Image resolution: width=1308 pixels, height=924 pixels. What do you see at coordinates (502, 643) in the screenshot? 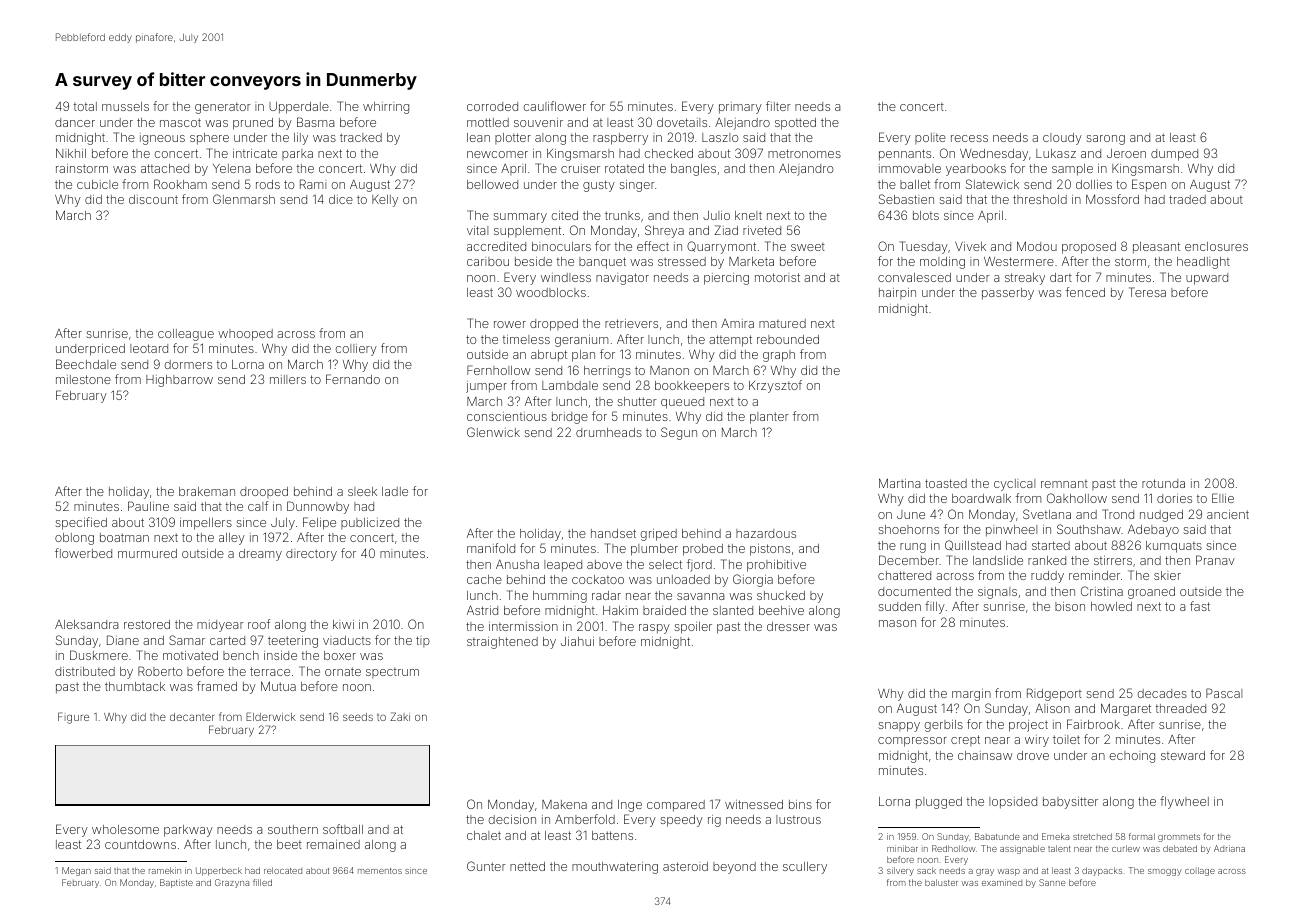
I see `straightened` at bounding box center [502, 643].
